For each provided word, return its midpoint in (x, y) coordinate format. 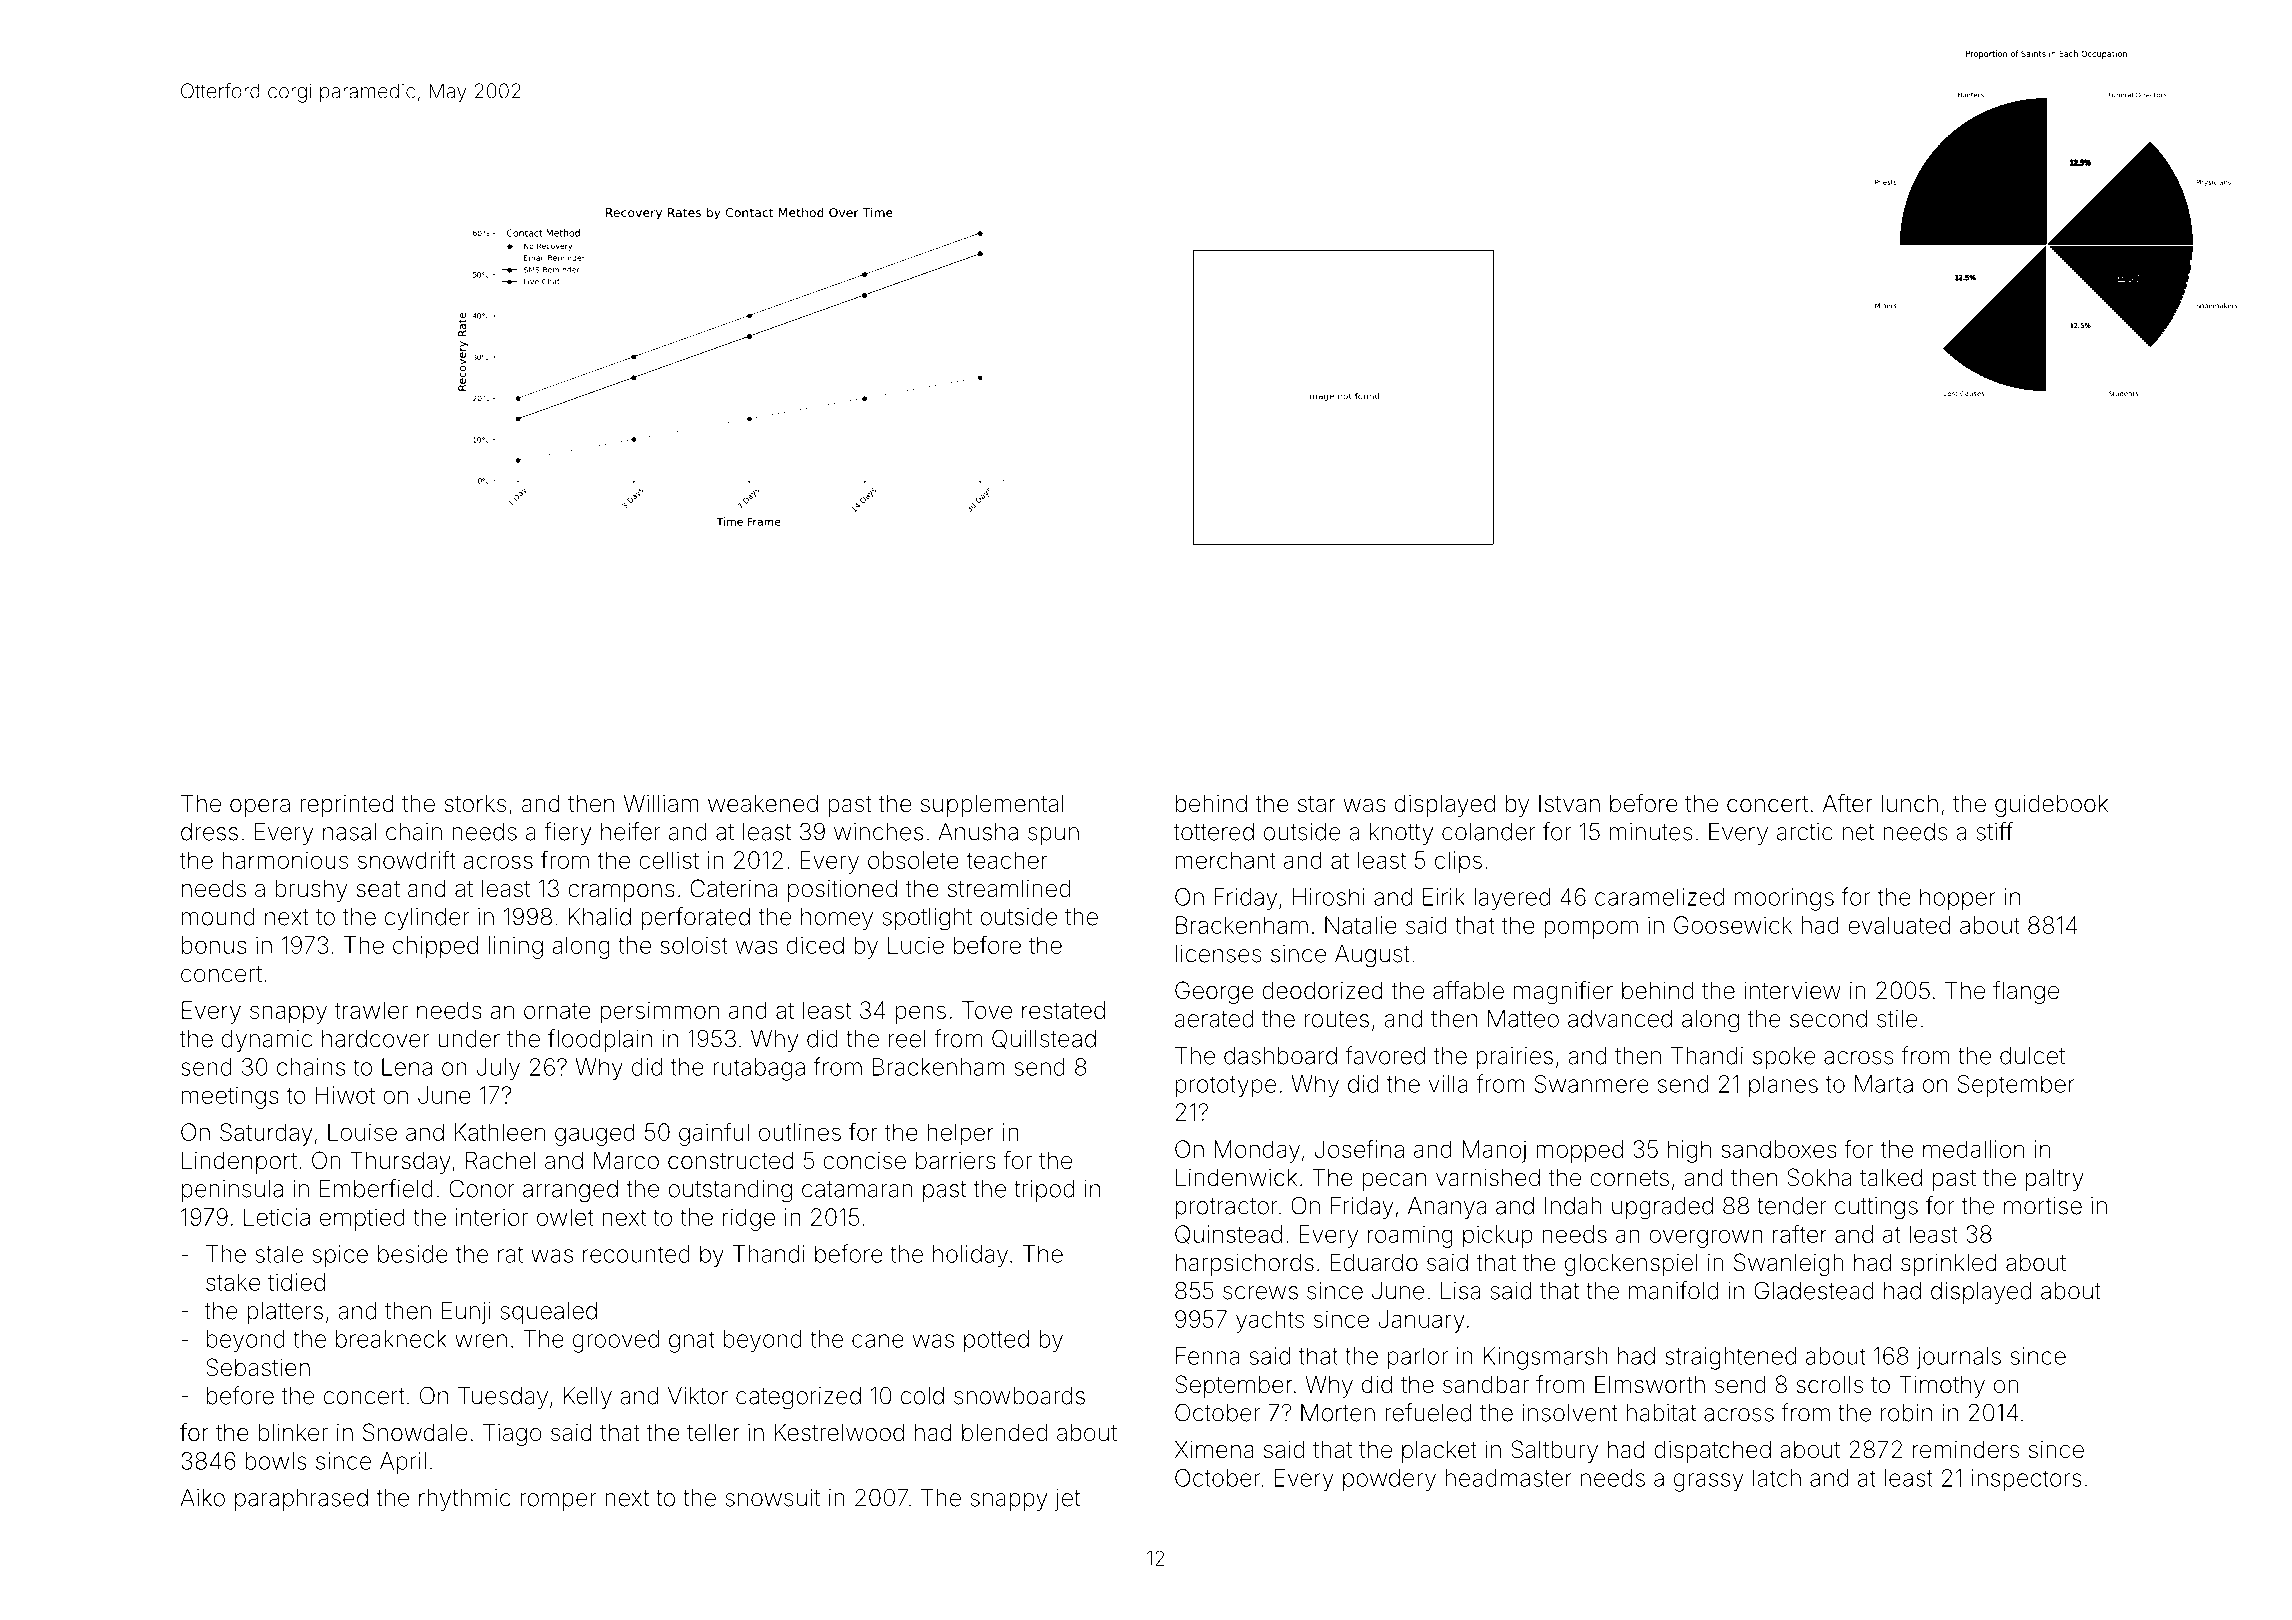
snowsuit (772, 1498)
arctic (1805, 832)
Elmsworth (1650, 1384)
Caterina (733, 888)
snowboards (1019, 1396)
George (1214, 992)
